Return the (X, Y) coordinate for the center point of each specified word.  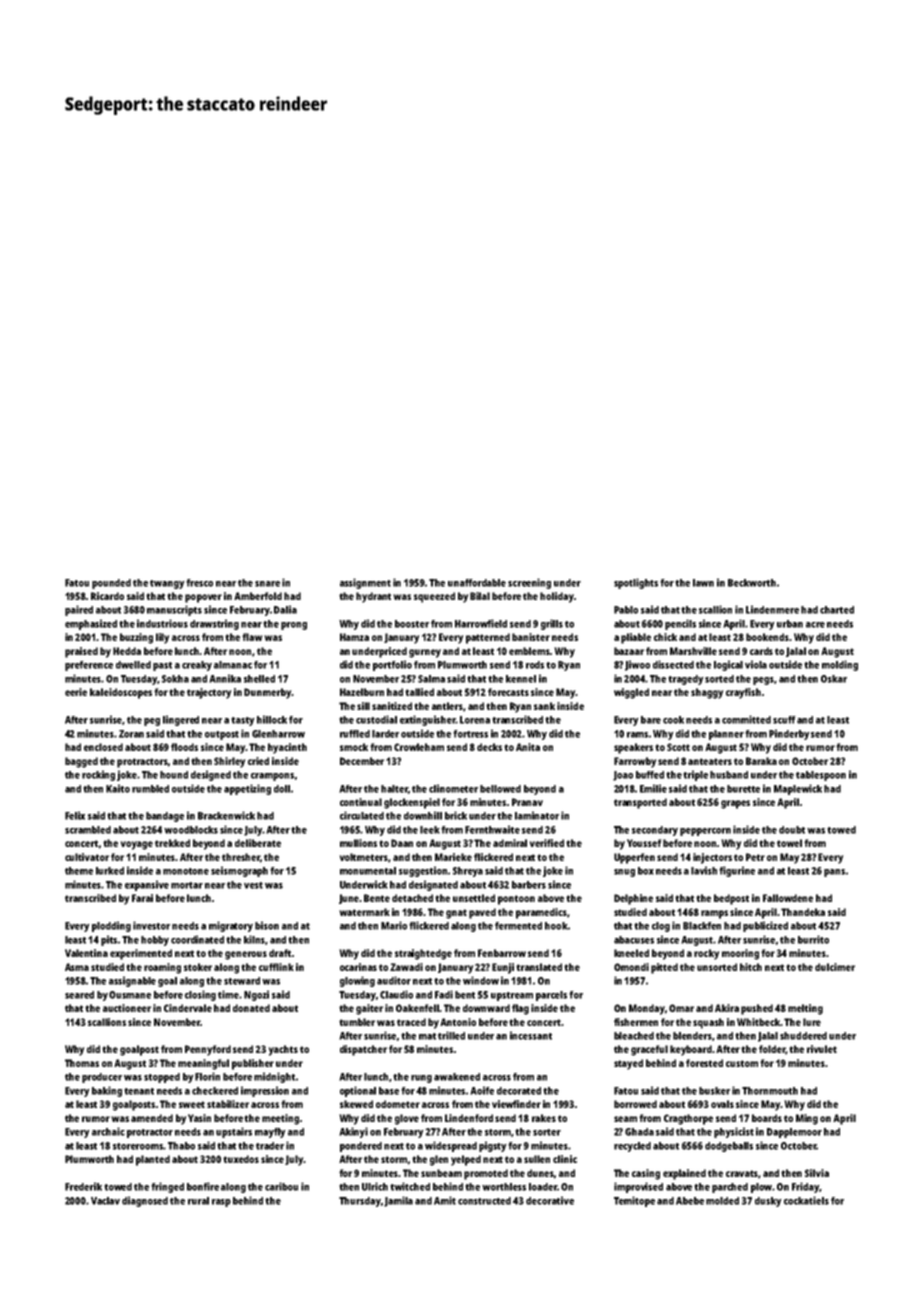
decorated (519, 1091)
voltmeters (364, 858)
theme (79, 871)
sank (544, 706)
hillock (272, 719)
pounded (111, 584)
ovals (722, 1104)
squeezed (434, 597)
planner (726, 735)
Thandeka (803, 912)
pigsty (493, 1146)
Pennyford (208, 1050)
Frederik (83, 1186)
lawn (703, 583)
